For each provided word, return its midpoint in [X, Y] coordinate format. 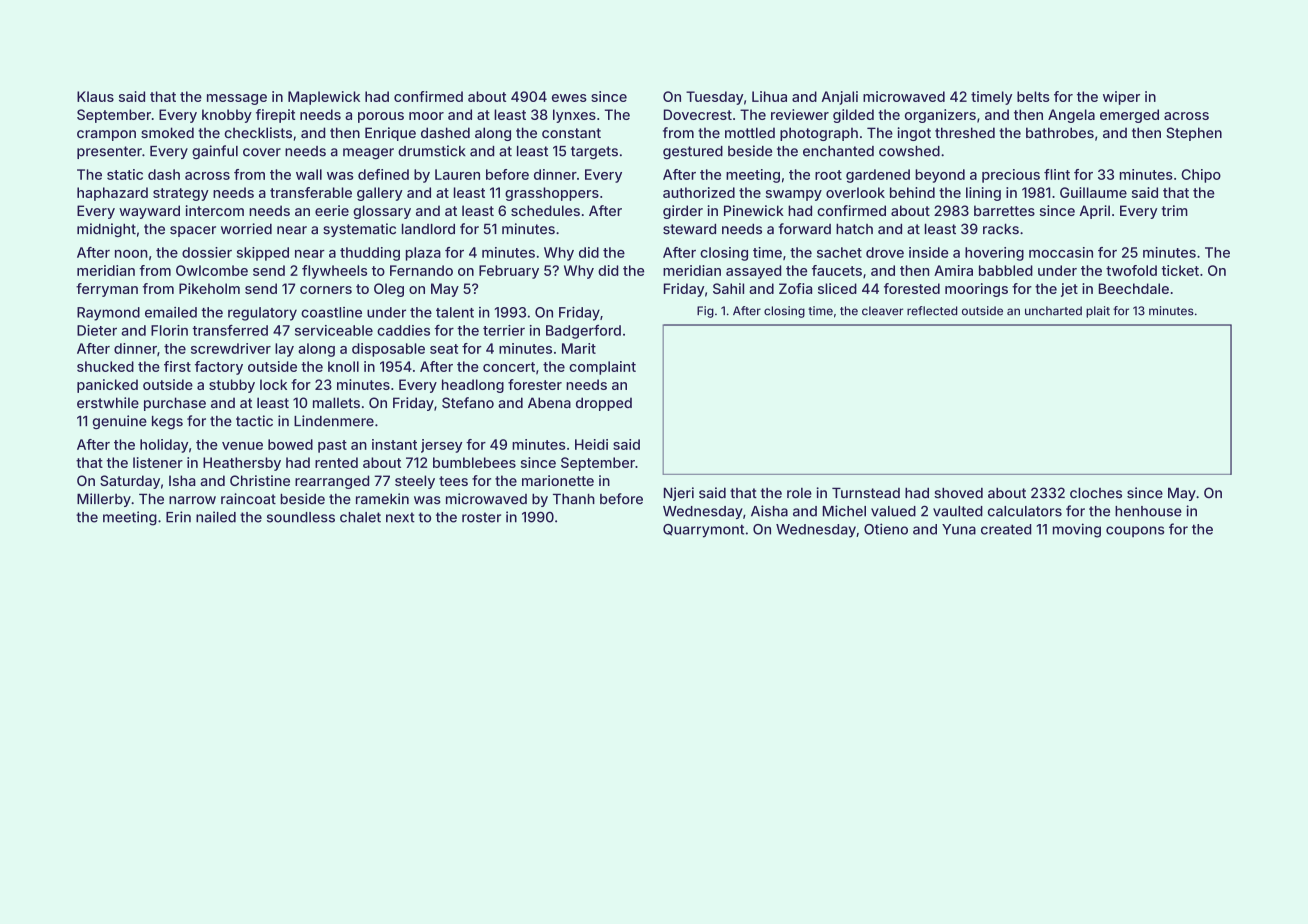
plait [1098, 312]
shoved [958, 493]
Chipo [1201, 176]
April [1094, 212]
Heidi [591, 444]
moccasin [1061, 252]
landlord [428, 229]
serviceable [334, 330]
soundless [301, 517]
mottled [750, 132]
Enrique [390, 134]
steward [689, 229]
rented [336, 462]
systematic [359, 230]
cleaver [882, 311]
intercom [215, 210]
